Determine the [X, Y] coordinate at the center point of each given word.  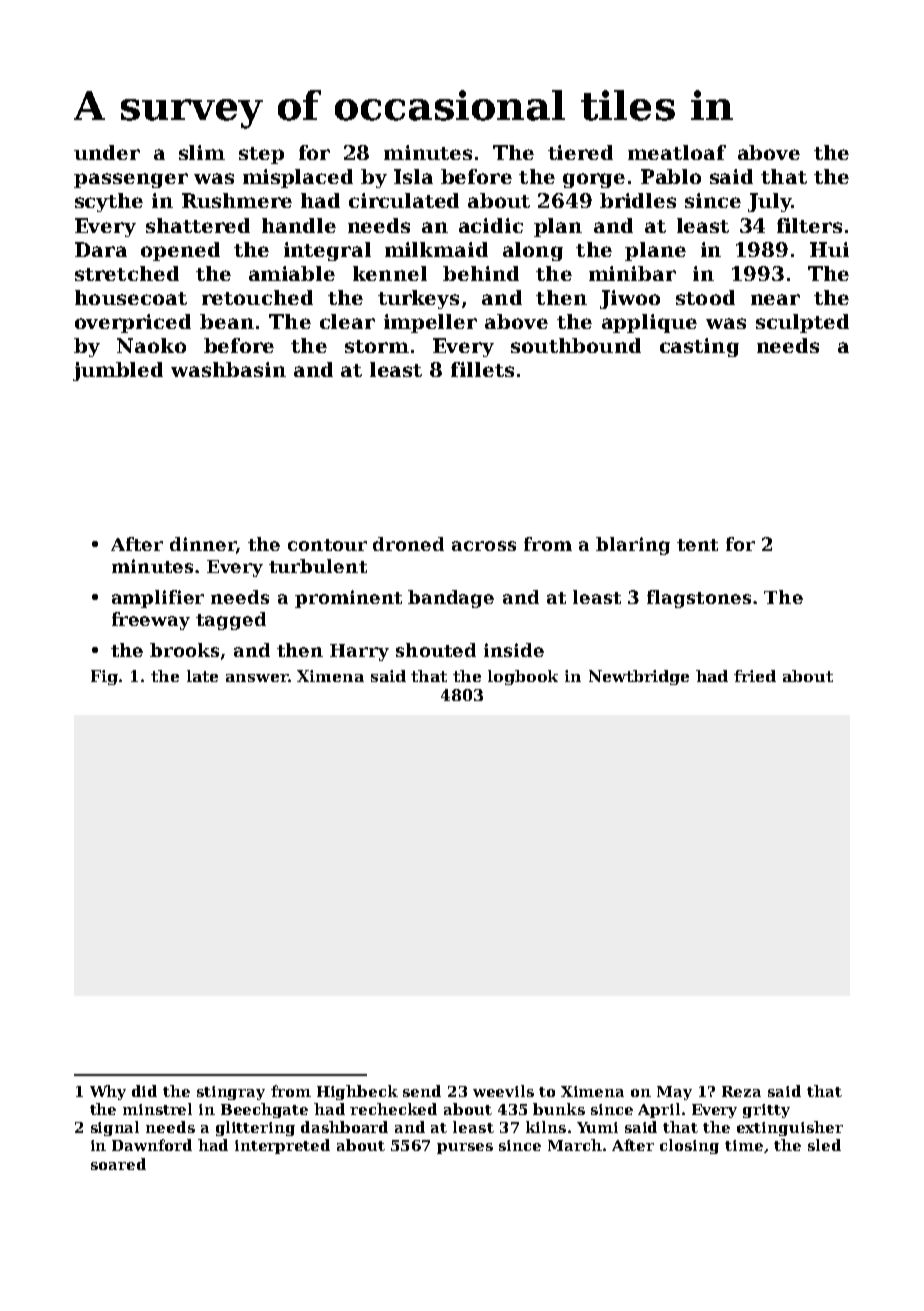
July [769, 202]
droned [408, 544]
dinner [203, 544]
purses [465, 1148]
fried [755, 676]
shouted [436, 650]
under [107, 152]
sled [824, 1145]
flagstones [699, 599]
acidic [491, 225]
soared [118, 1164]
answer [257, 678]
